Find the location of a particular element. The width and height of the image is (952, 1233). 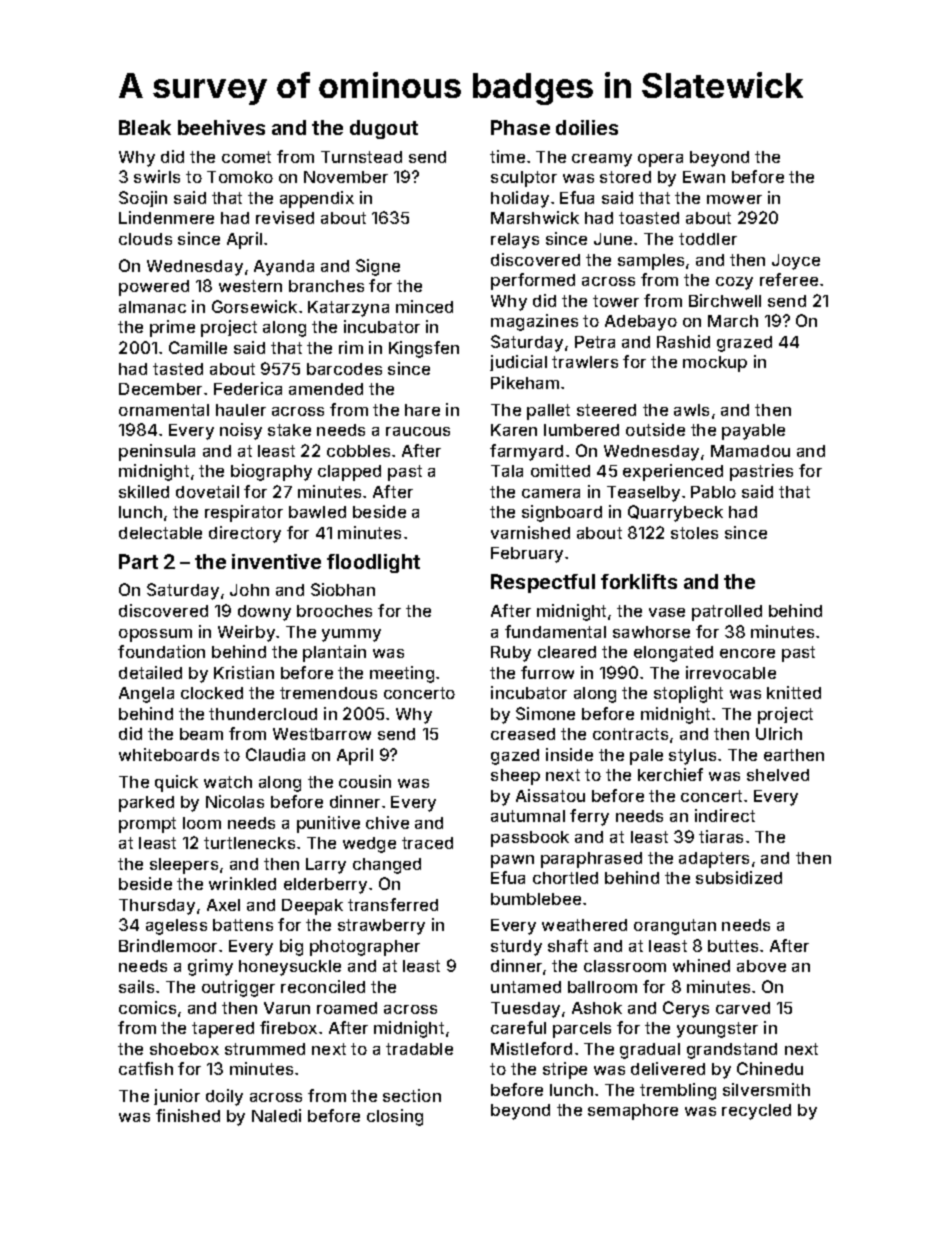

big is located at coordinates (291, 947).
